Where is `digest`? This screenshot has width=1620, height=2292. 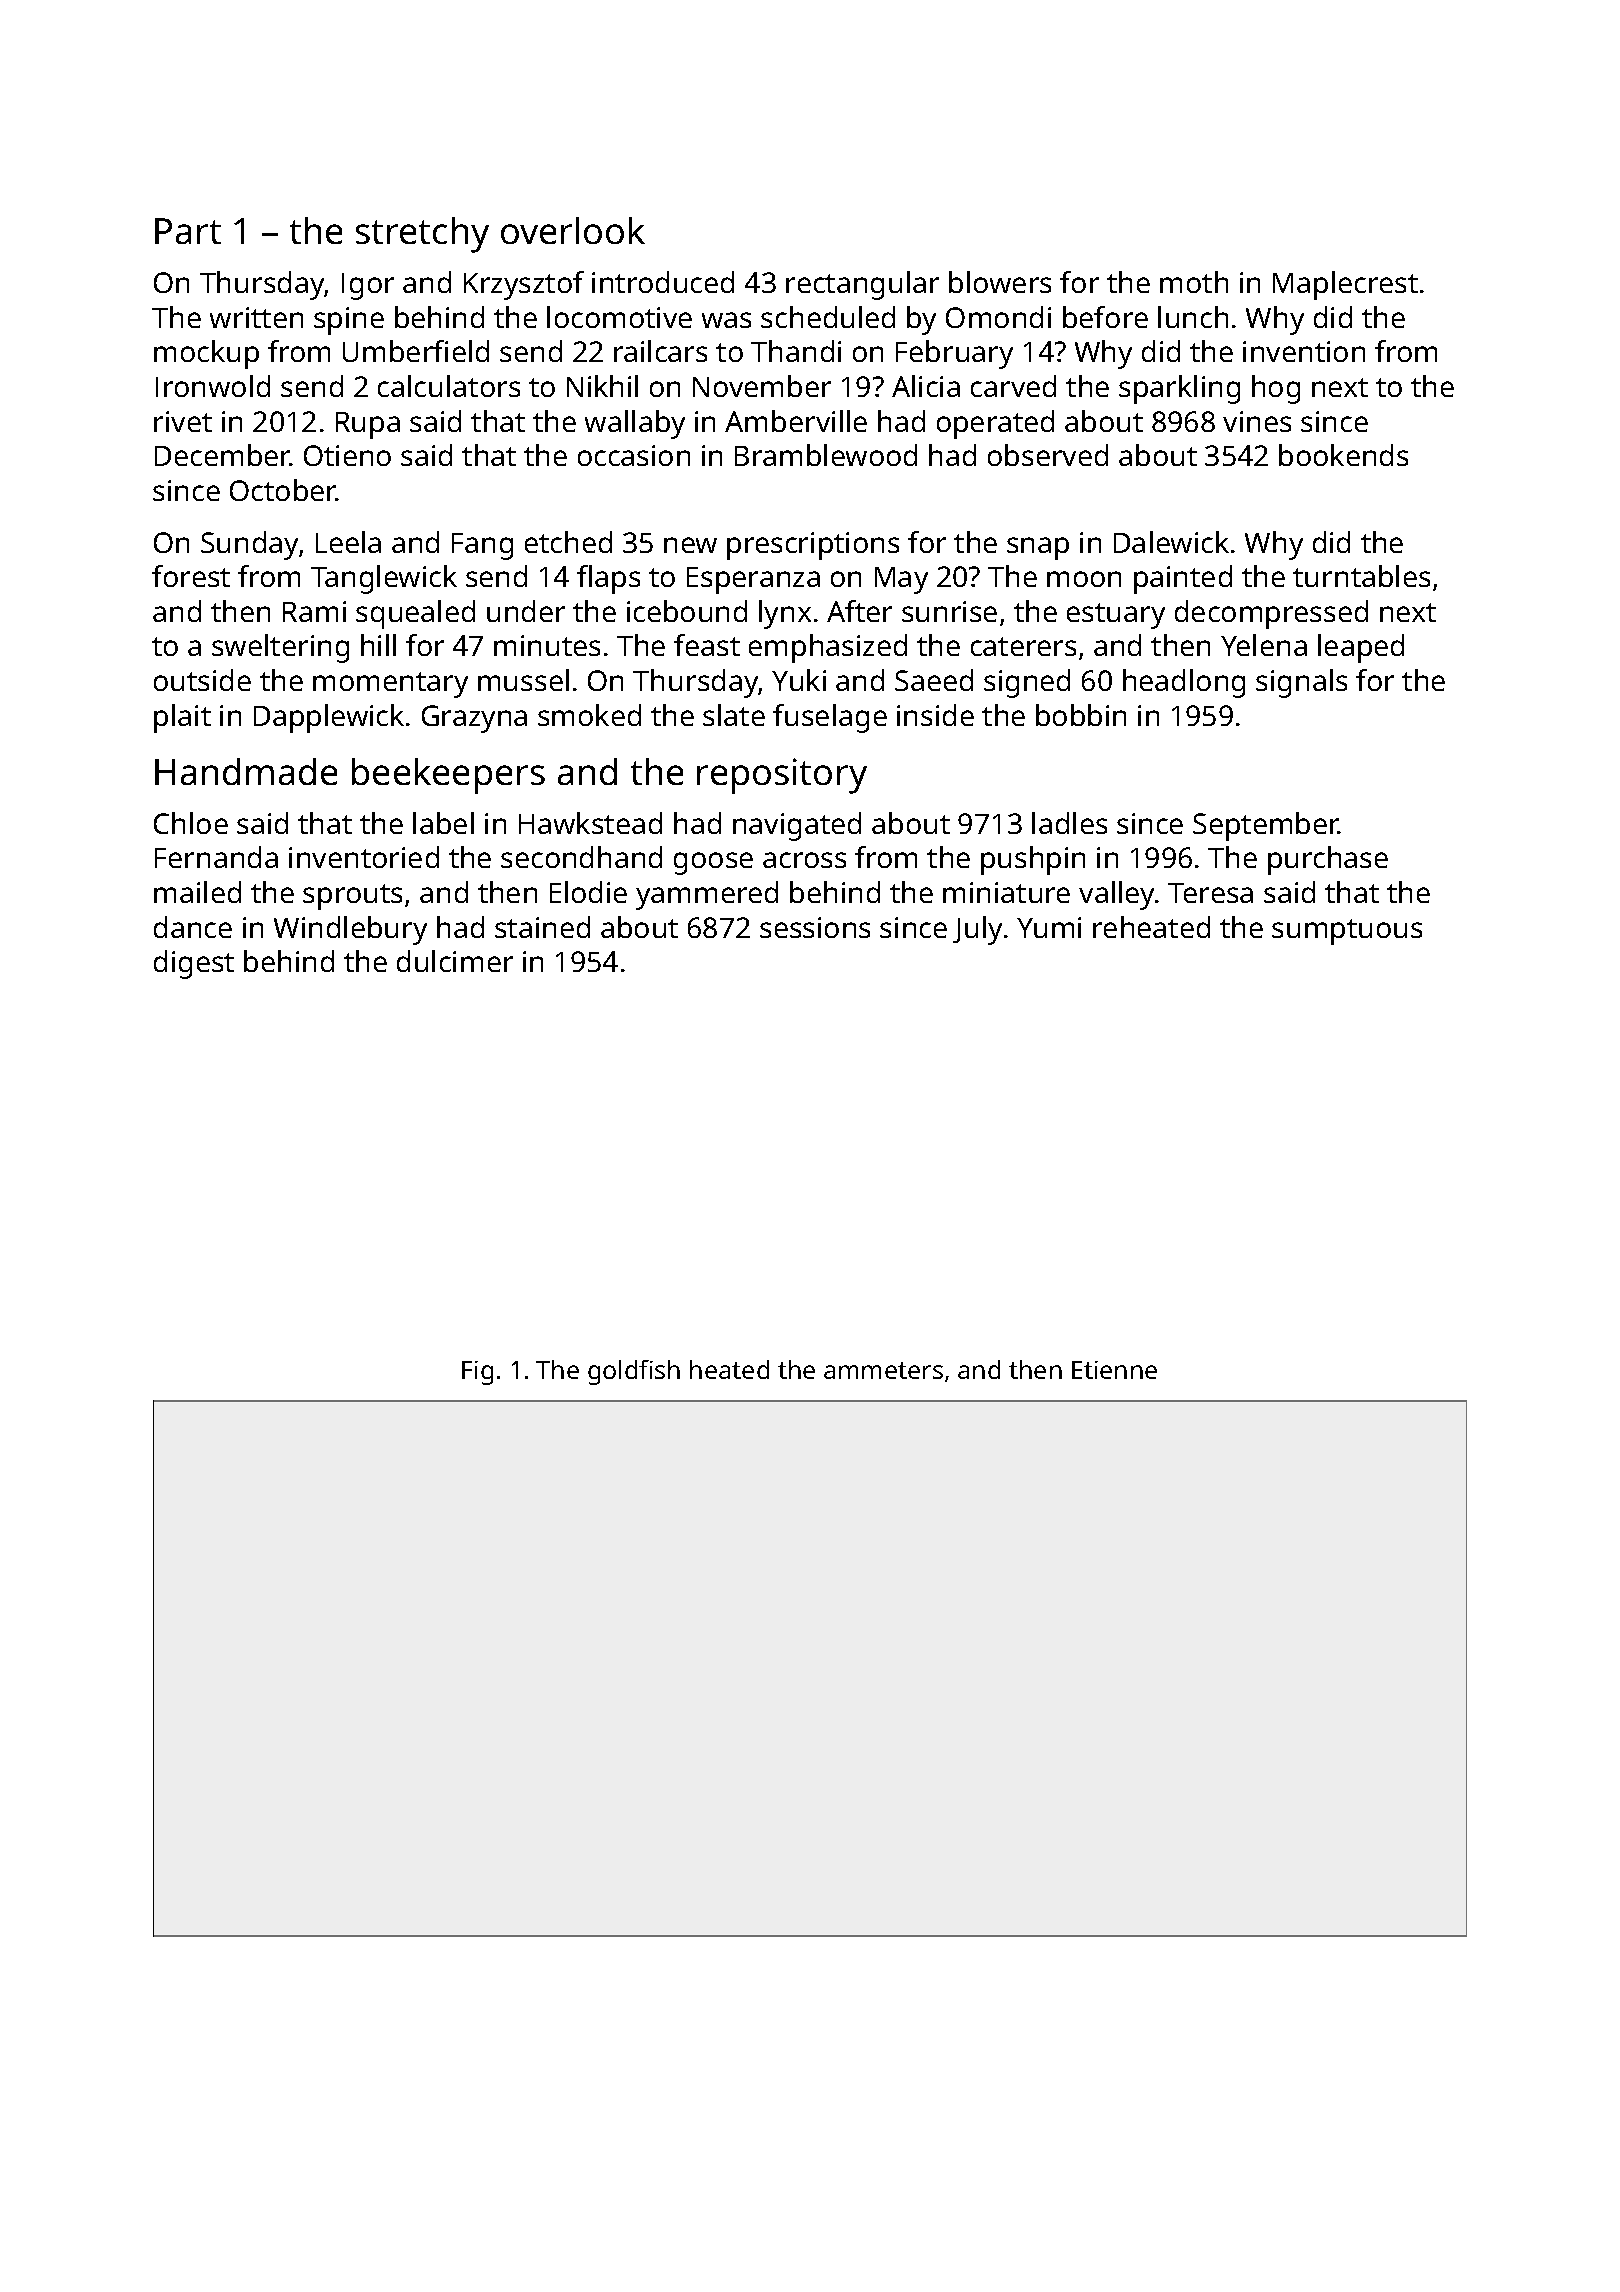
digest is located at coordinates (194, 964).
